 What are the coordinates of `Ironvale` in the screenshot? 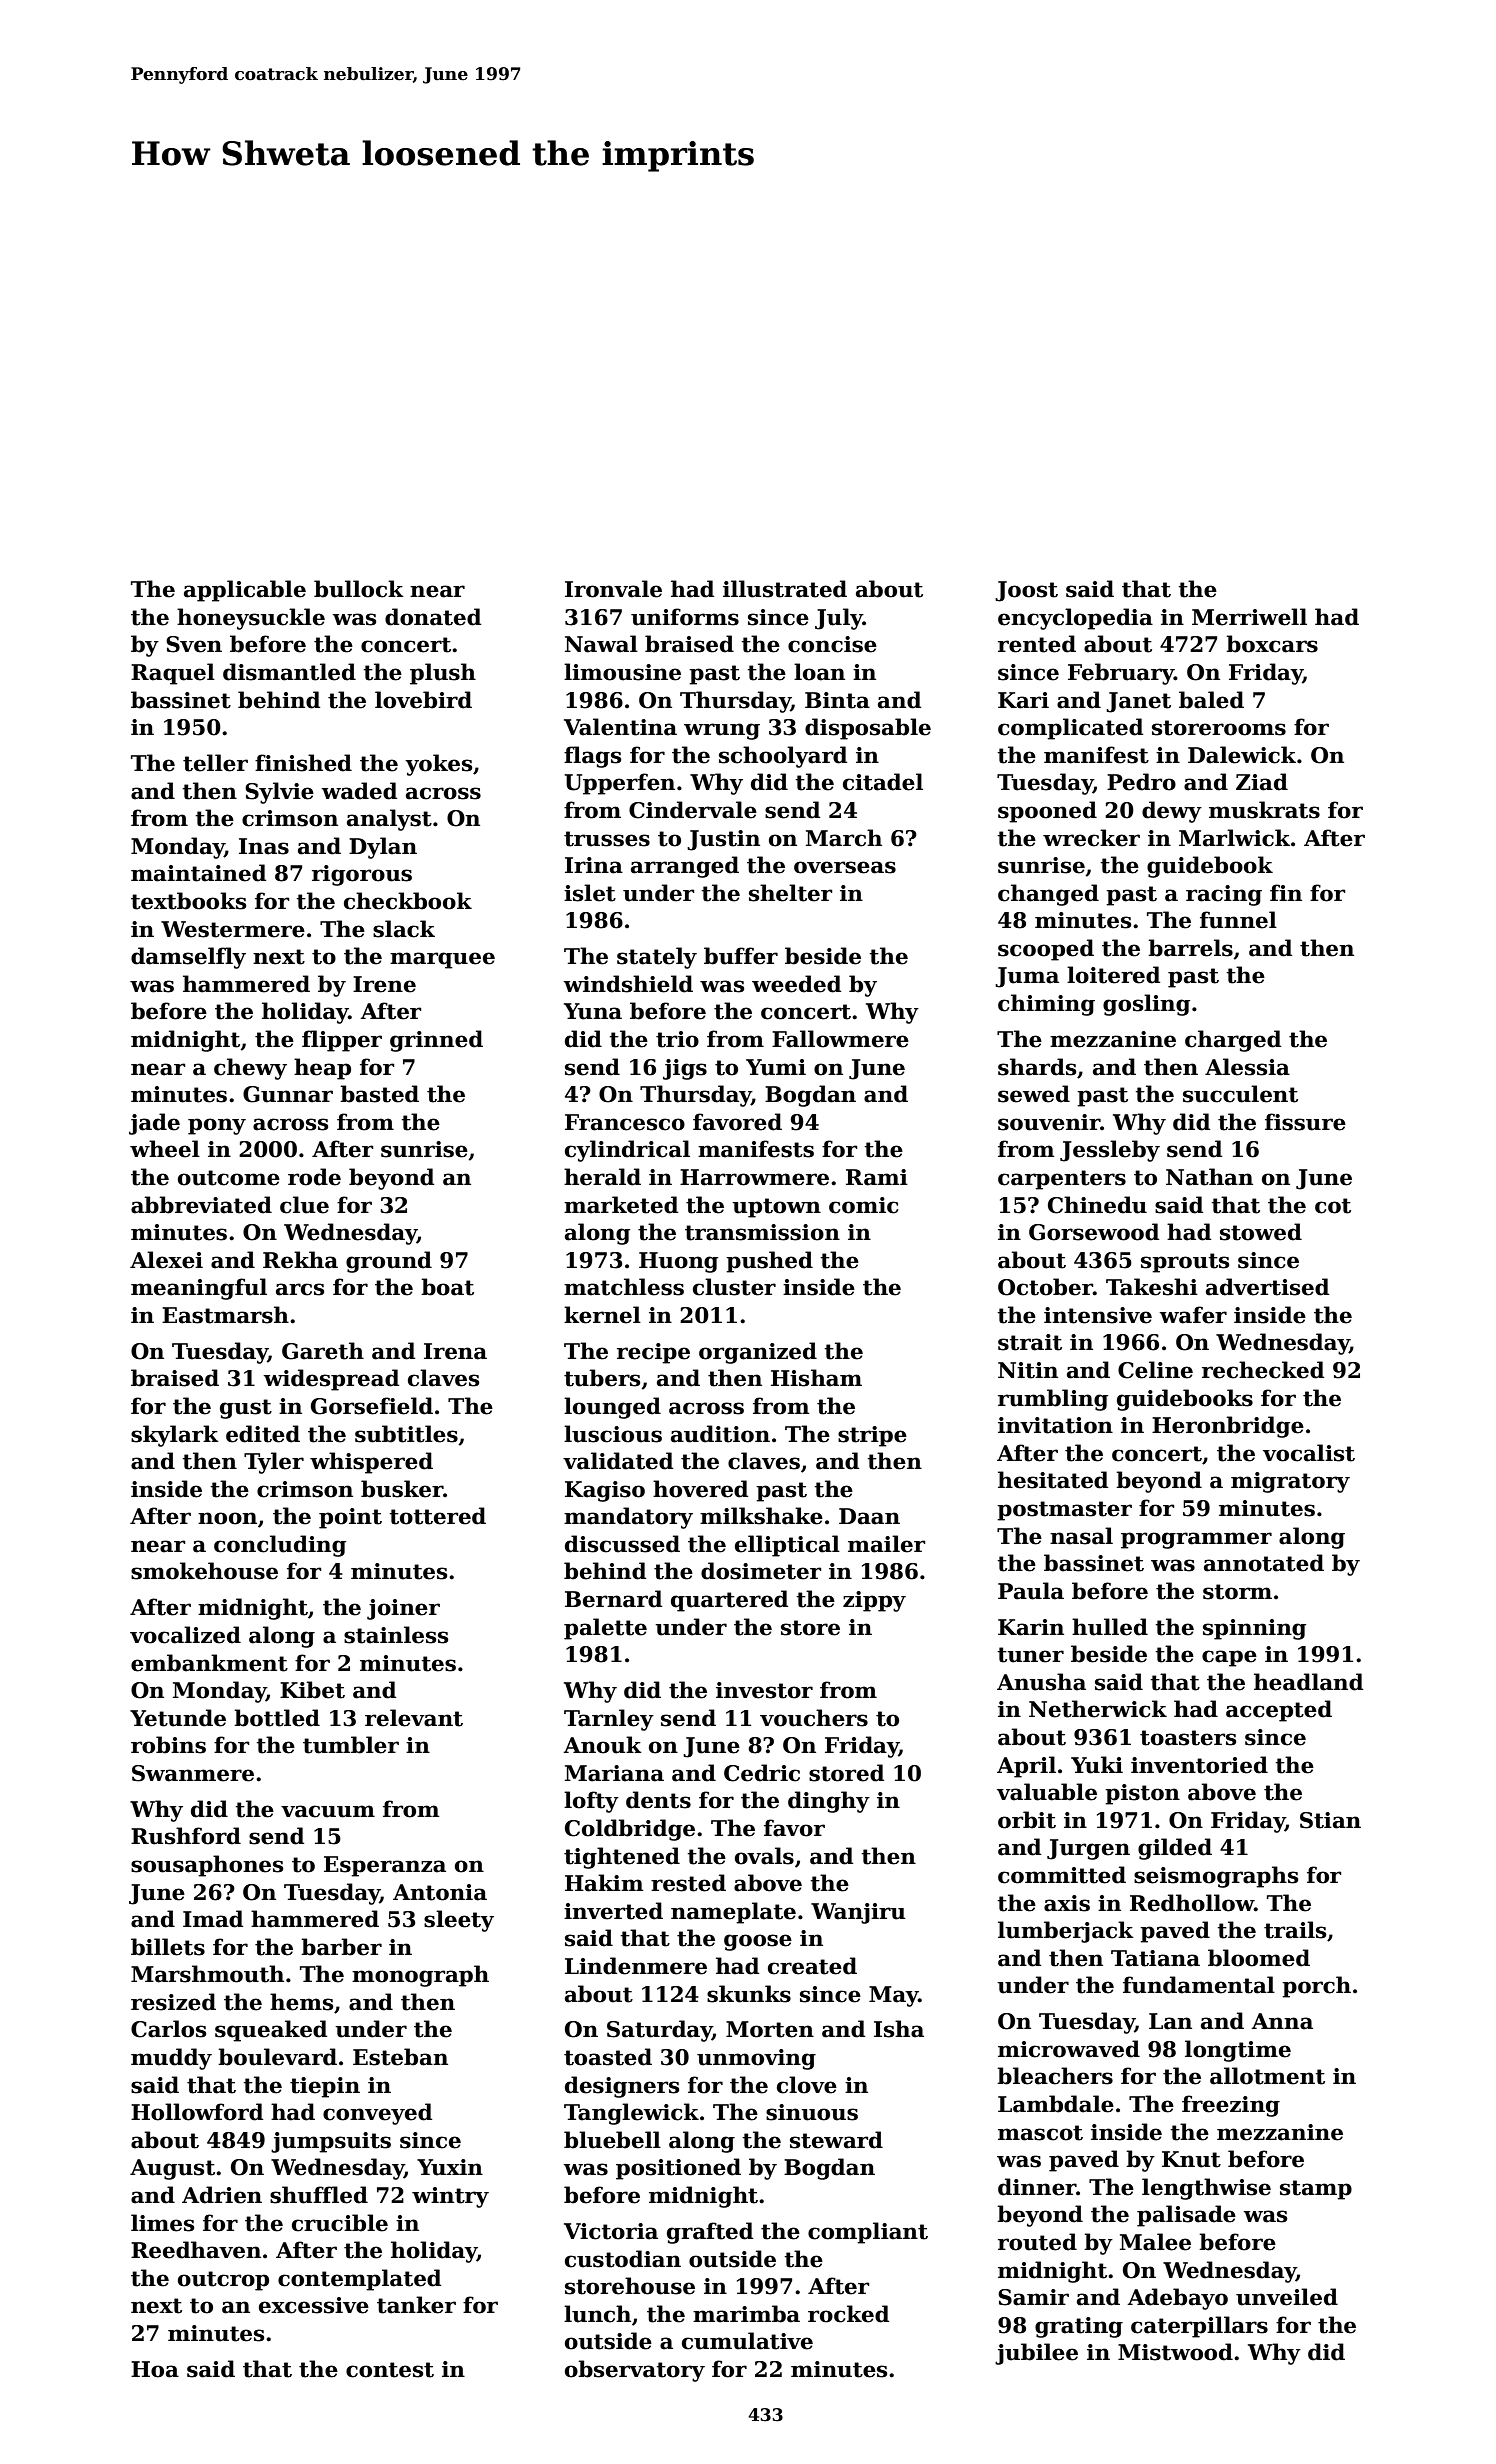 It's located at (613, 589).
